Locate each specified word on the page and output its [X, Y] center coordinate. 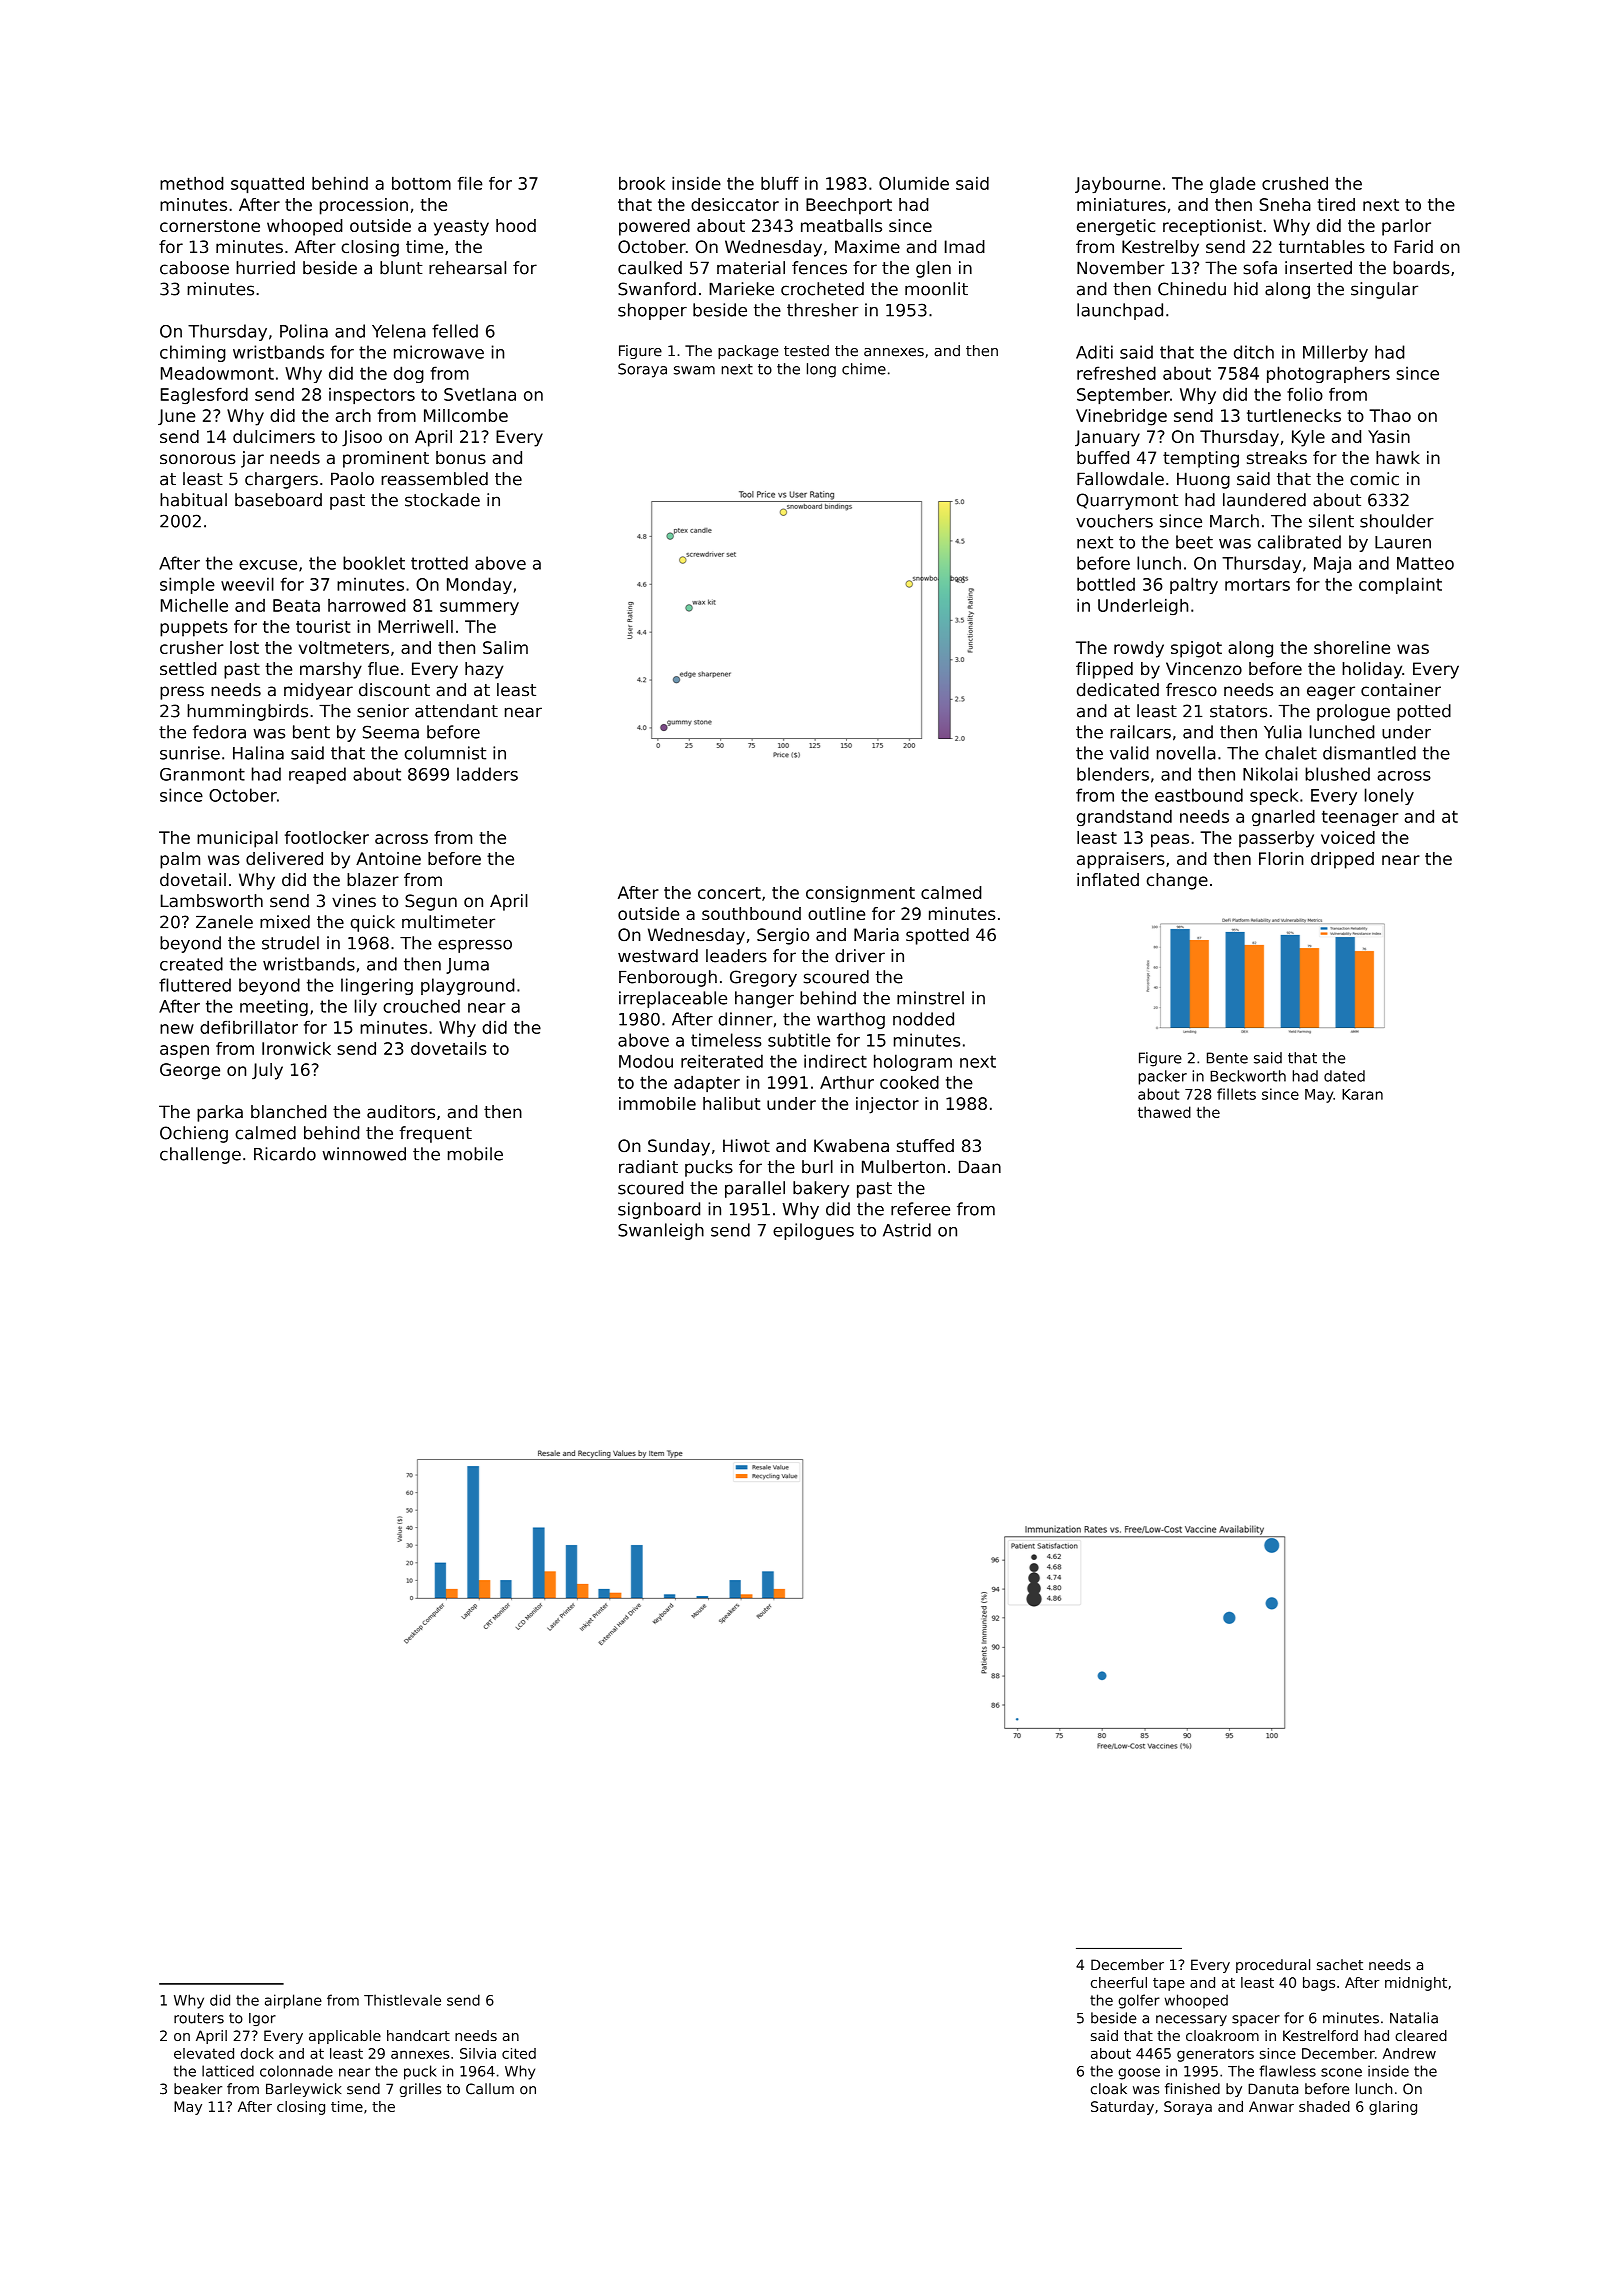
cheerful [1119, 1982]
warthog [851, 1020]
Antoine [388, 858]
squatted [267, 185]
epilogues [813, 1231]
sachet [1340, 1965]
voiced [1348, 837]
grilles [420, 2090]
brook [642, 183]
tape [1169, 1984]
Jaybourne [1118, 185]
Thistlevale [402, 2000]
